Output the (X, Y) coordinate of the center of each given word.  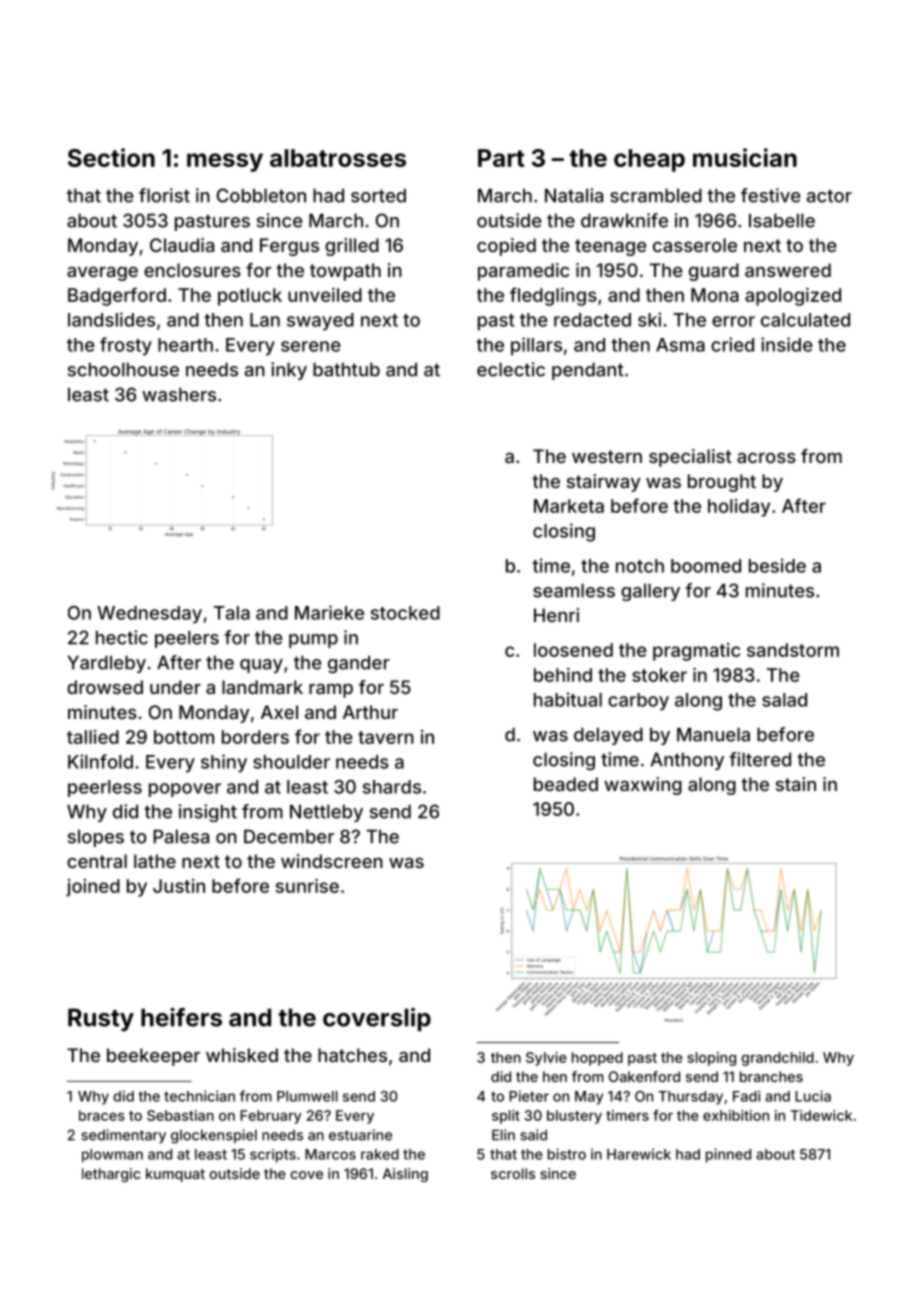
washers (179, 394)
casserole (695, 245)
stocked (405, 613)
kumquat (175, 1175)
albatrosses (338, 158)
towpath (345, 272)
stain (796, 784)
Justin (179, 886)
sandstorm (793, 650)
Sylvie (546, 1059)
